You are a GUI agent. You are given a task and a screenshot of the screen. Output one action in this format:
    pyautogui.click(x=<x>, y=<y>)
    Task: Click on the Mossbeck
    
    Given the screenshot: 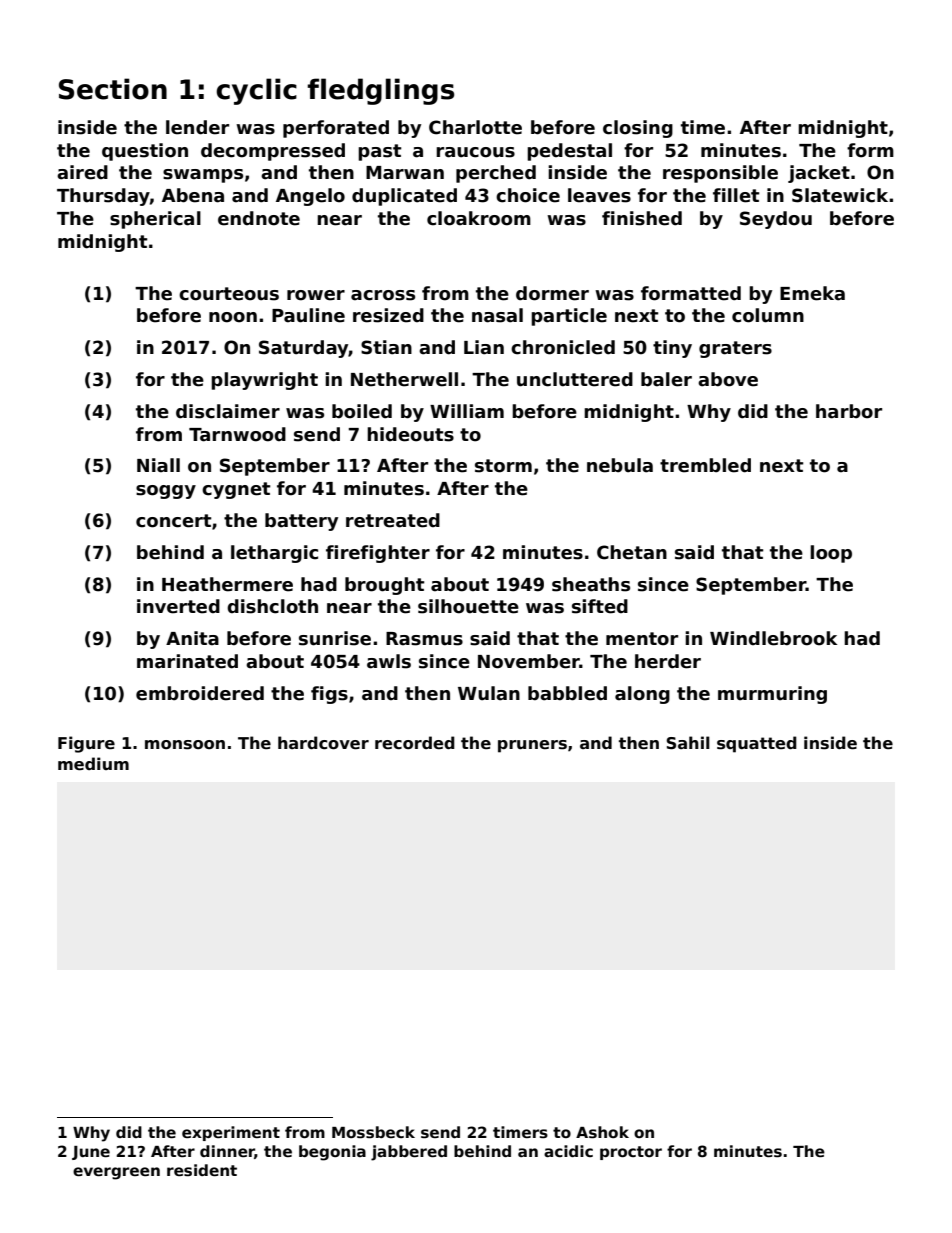 What is the action you would take?
    pyautogui.click(x=373, y=1132)
